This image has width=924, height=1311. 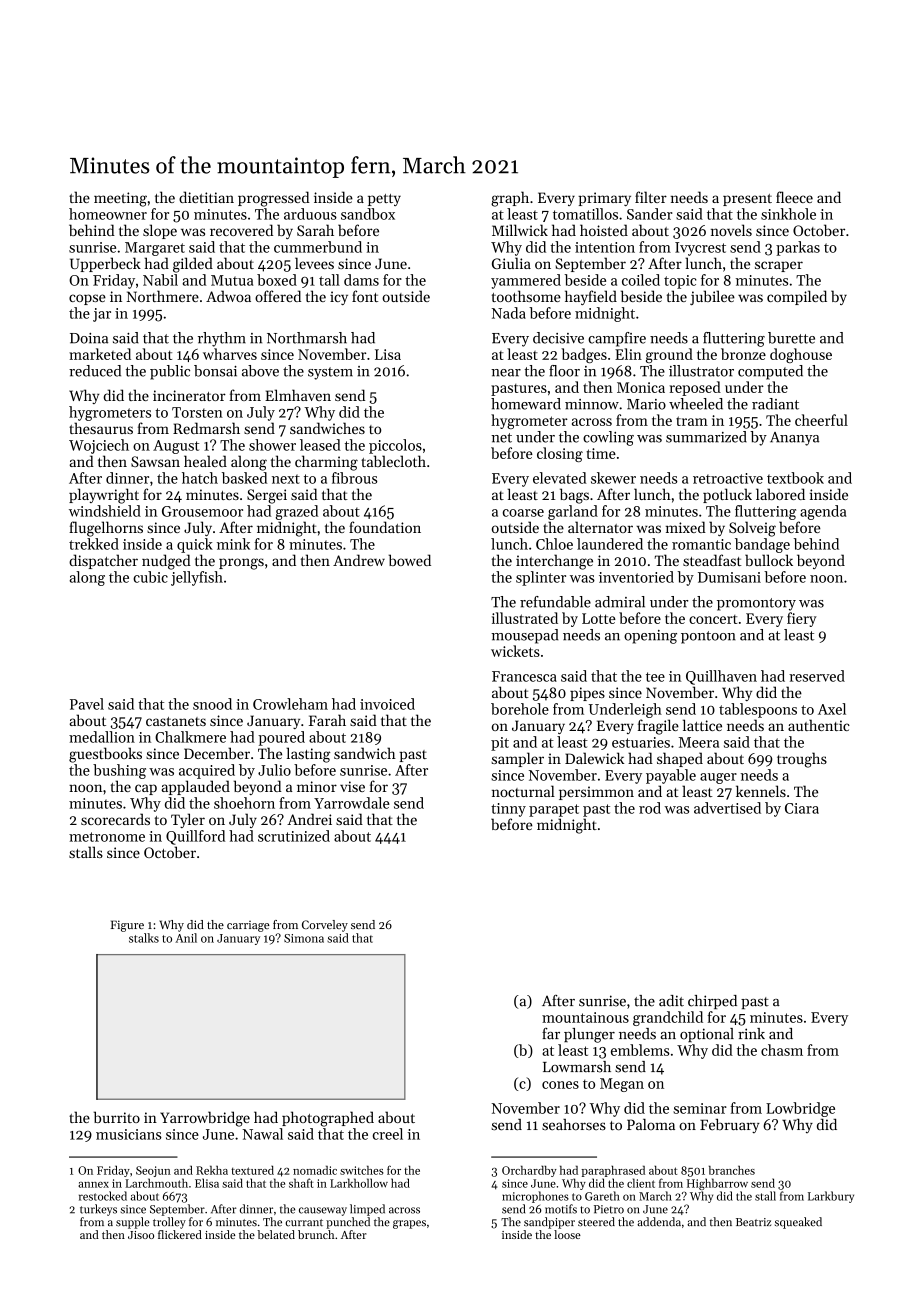 What do you see at coordinates (613, 478) in the image?
I see `skewer` at bounding box center [613, 478].
